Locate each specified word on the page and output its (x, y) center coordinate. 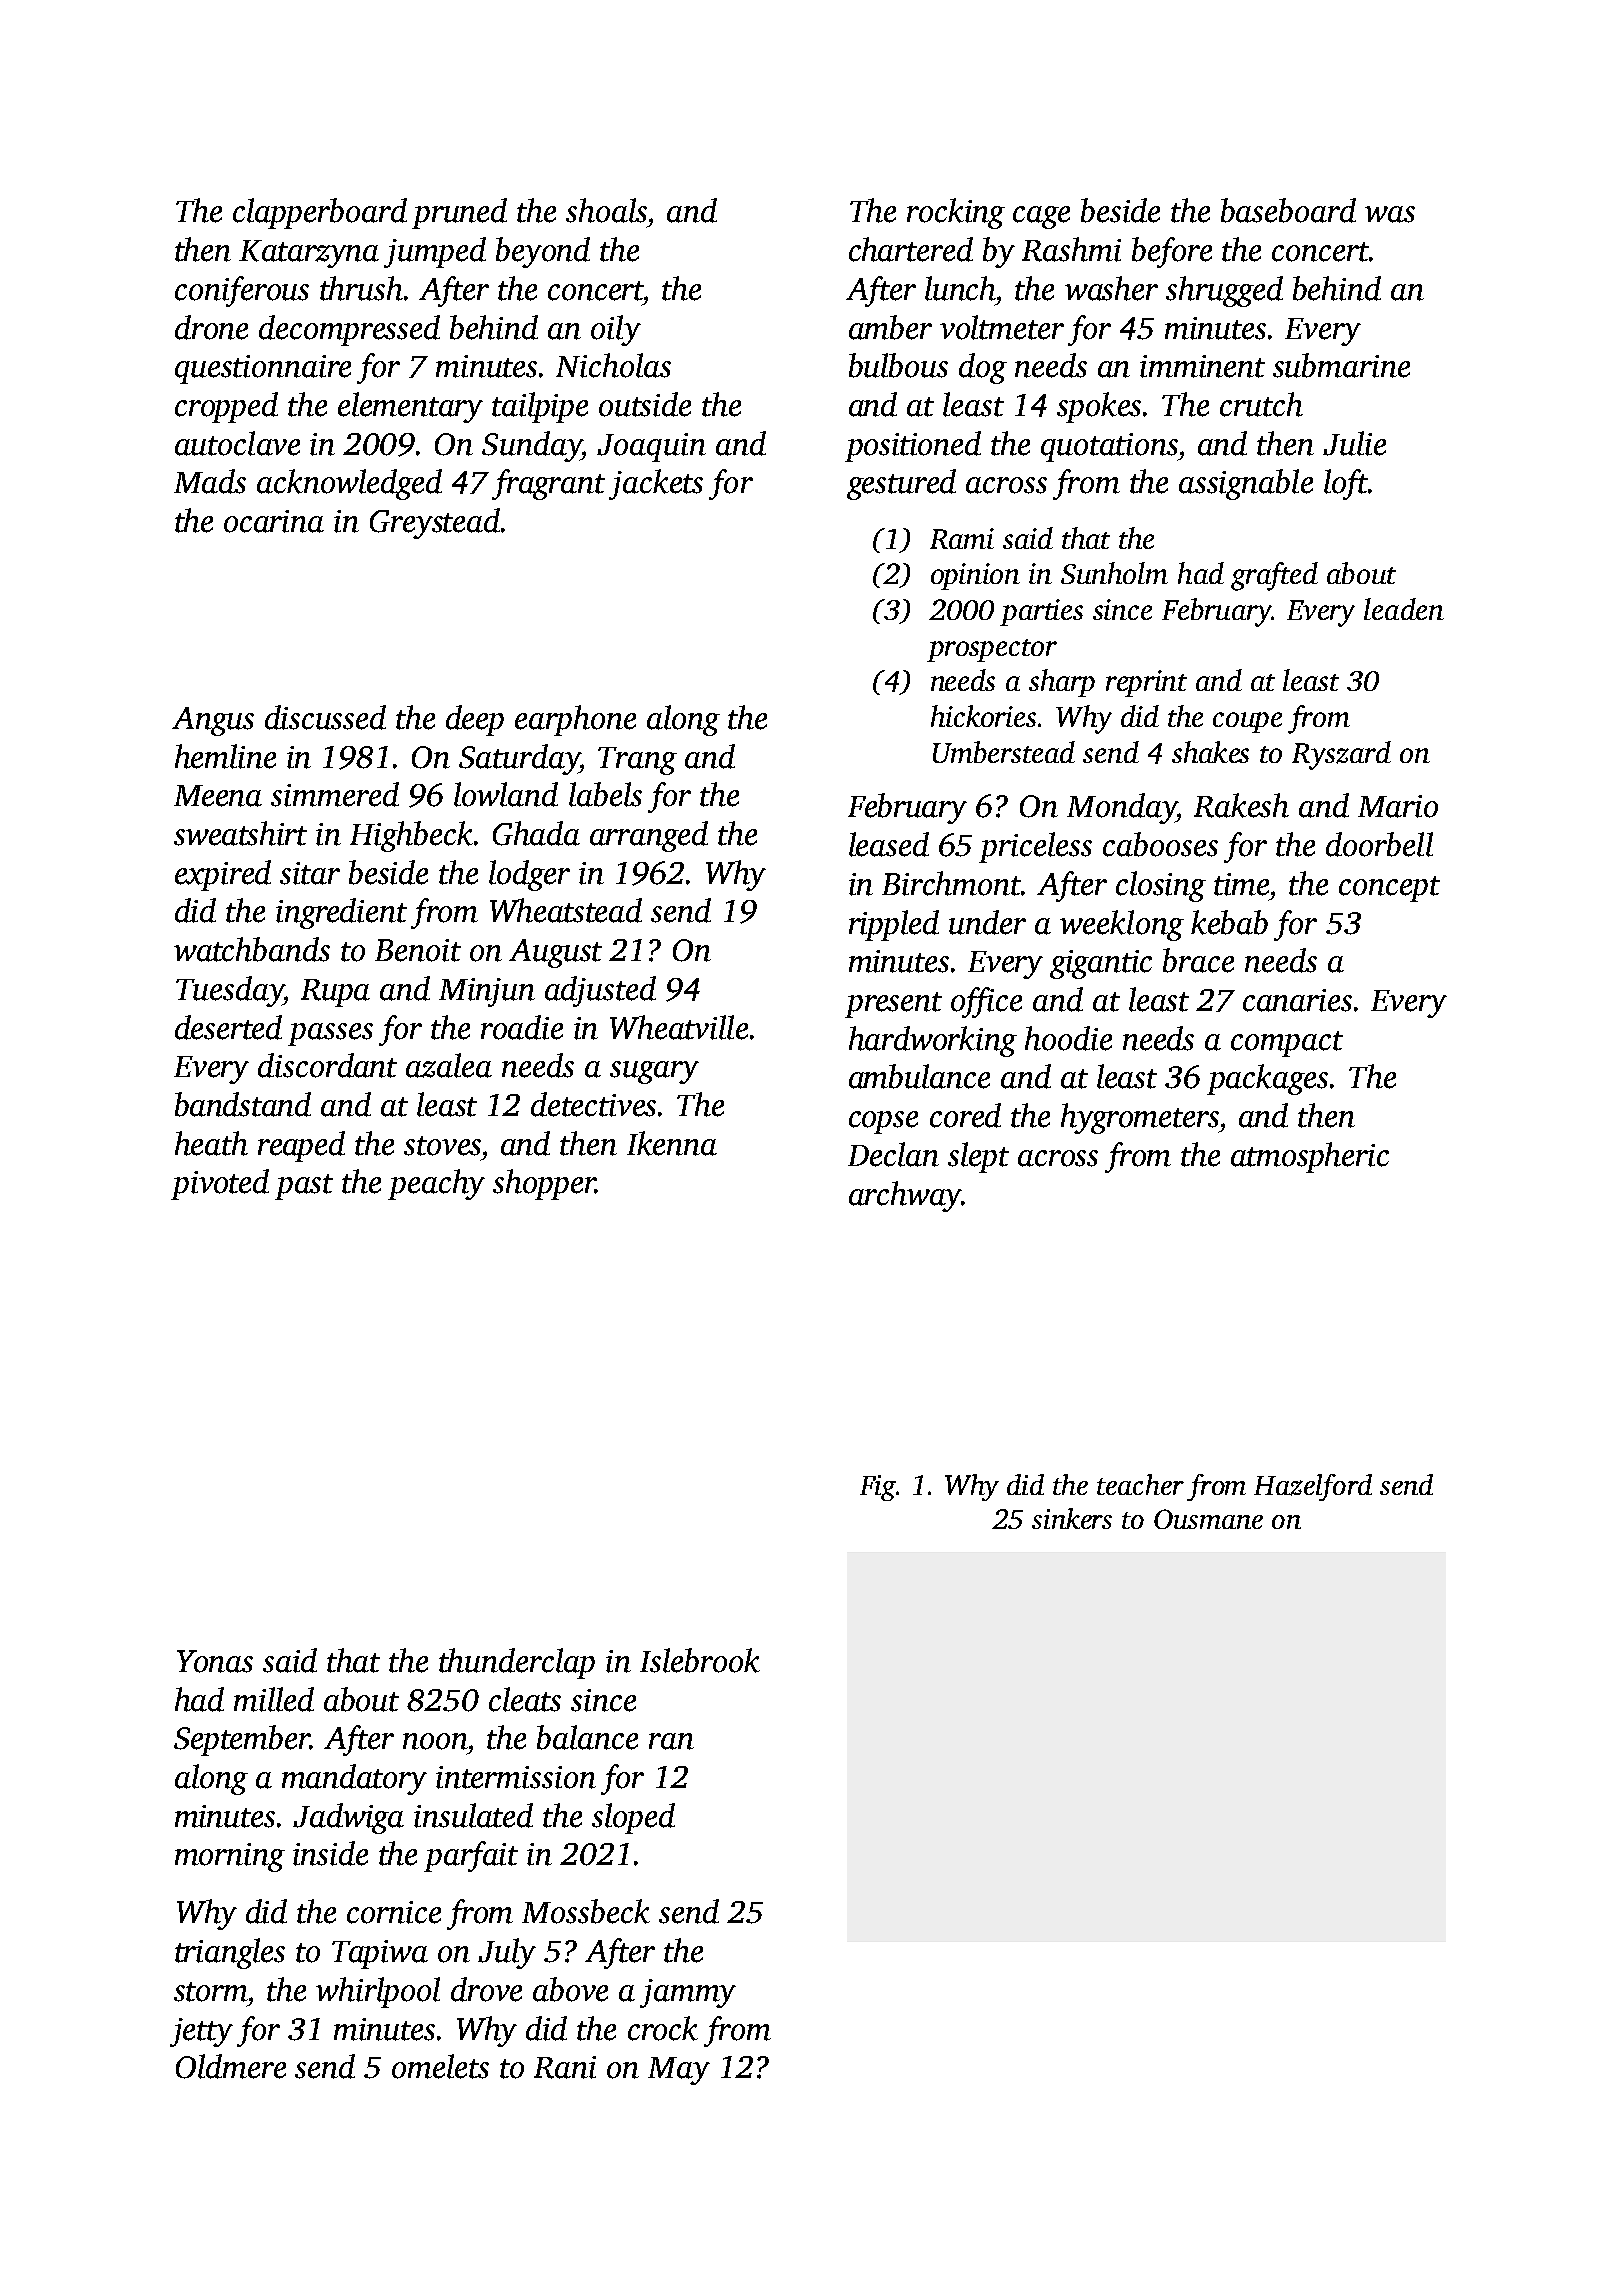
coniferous (242, 291)
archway (905, 1196)
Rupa (335, 993)
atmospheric (1310, 1157)
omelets (440, 2066)
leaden (1404, 609)
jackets (656, 484)
